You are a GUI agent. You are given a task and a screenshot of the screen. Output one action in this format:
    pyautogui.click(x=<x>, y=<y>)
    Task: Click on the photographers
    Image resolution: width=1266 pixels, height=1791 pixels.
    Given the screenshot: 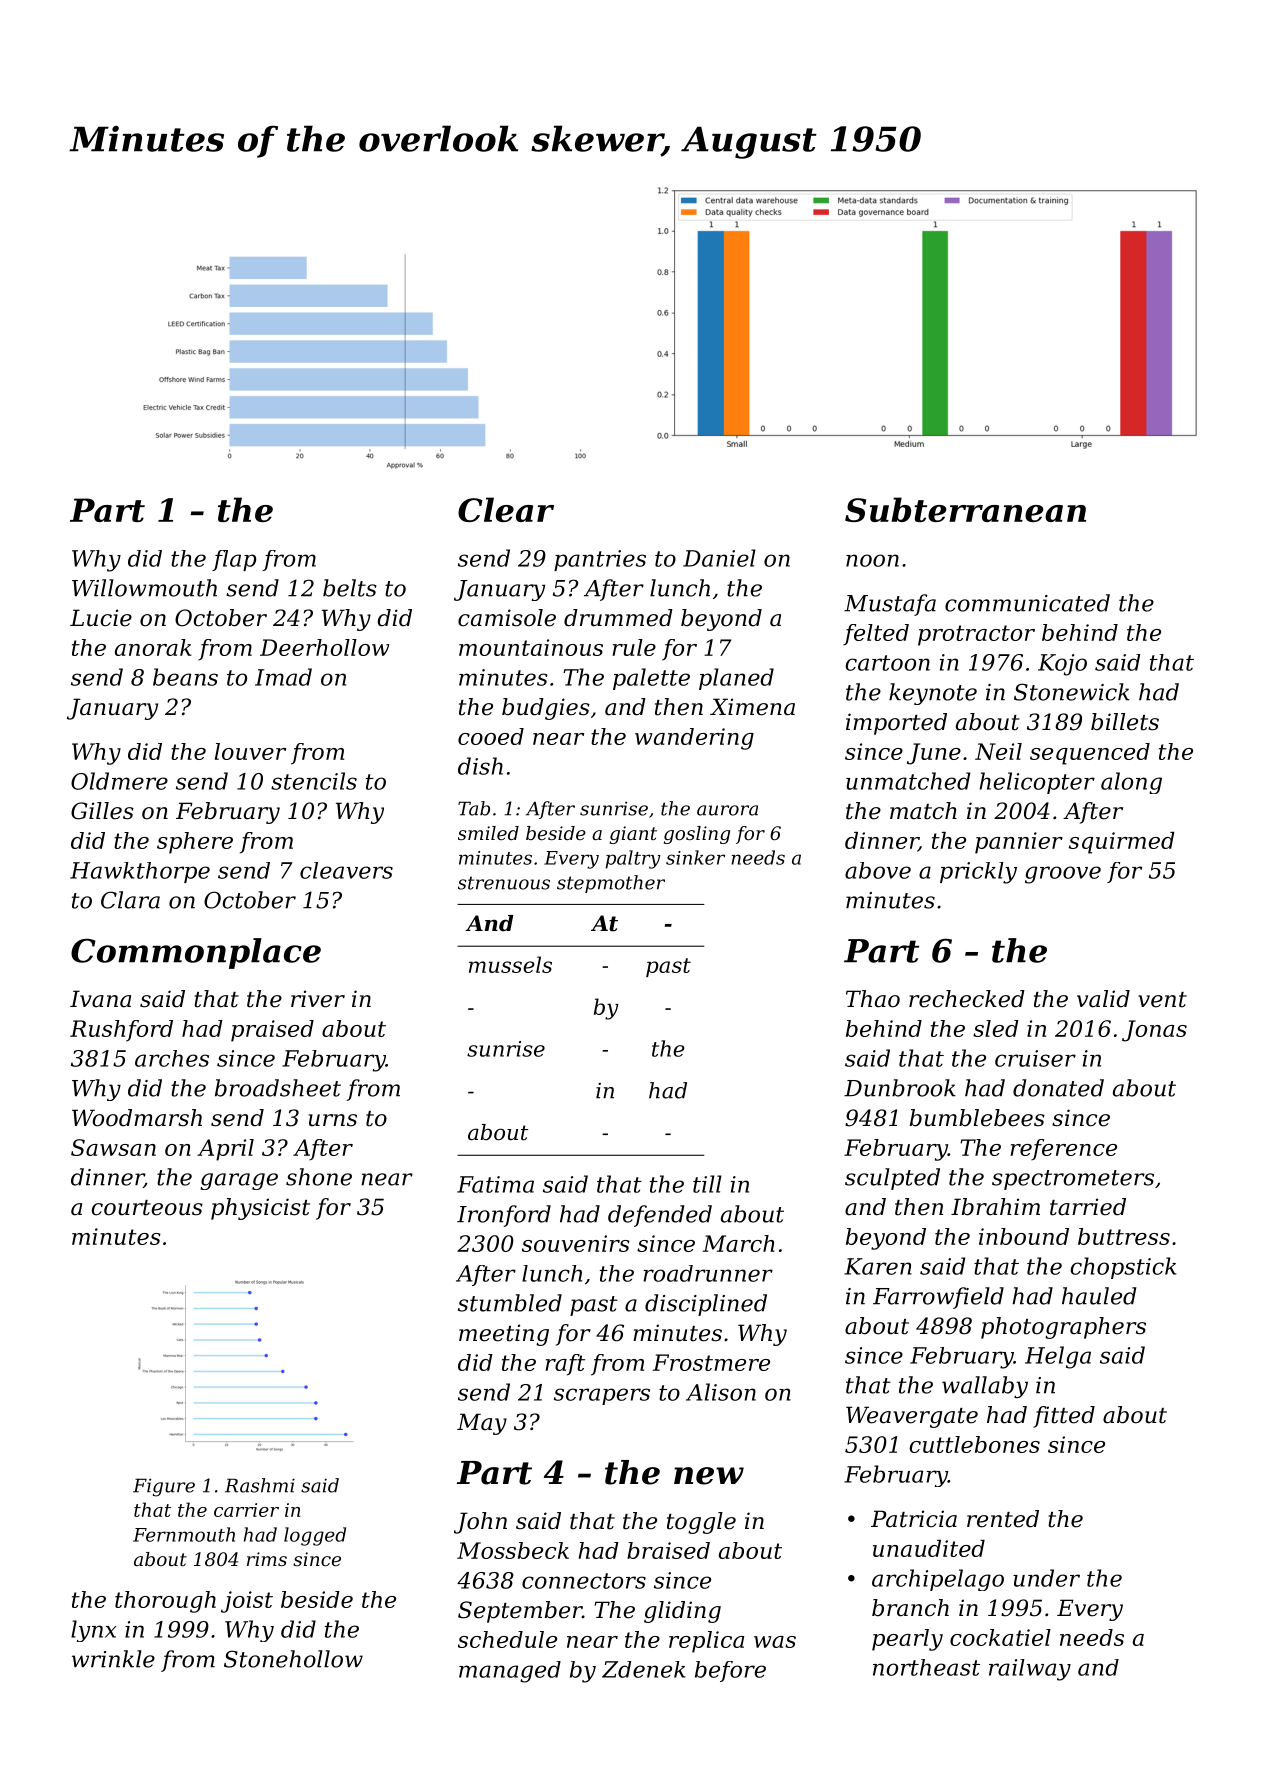 What is the action you would take?
    pyautogui.click(x=1063, y=1328)
